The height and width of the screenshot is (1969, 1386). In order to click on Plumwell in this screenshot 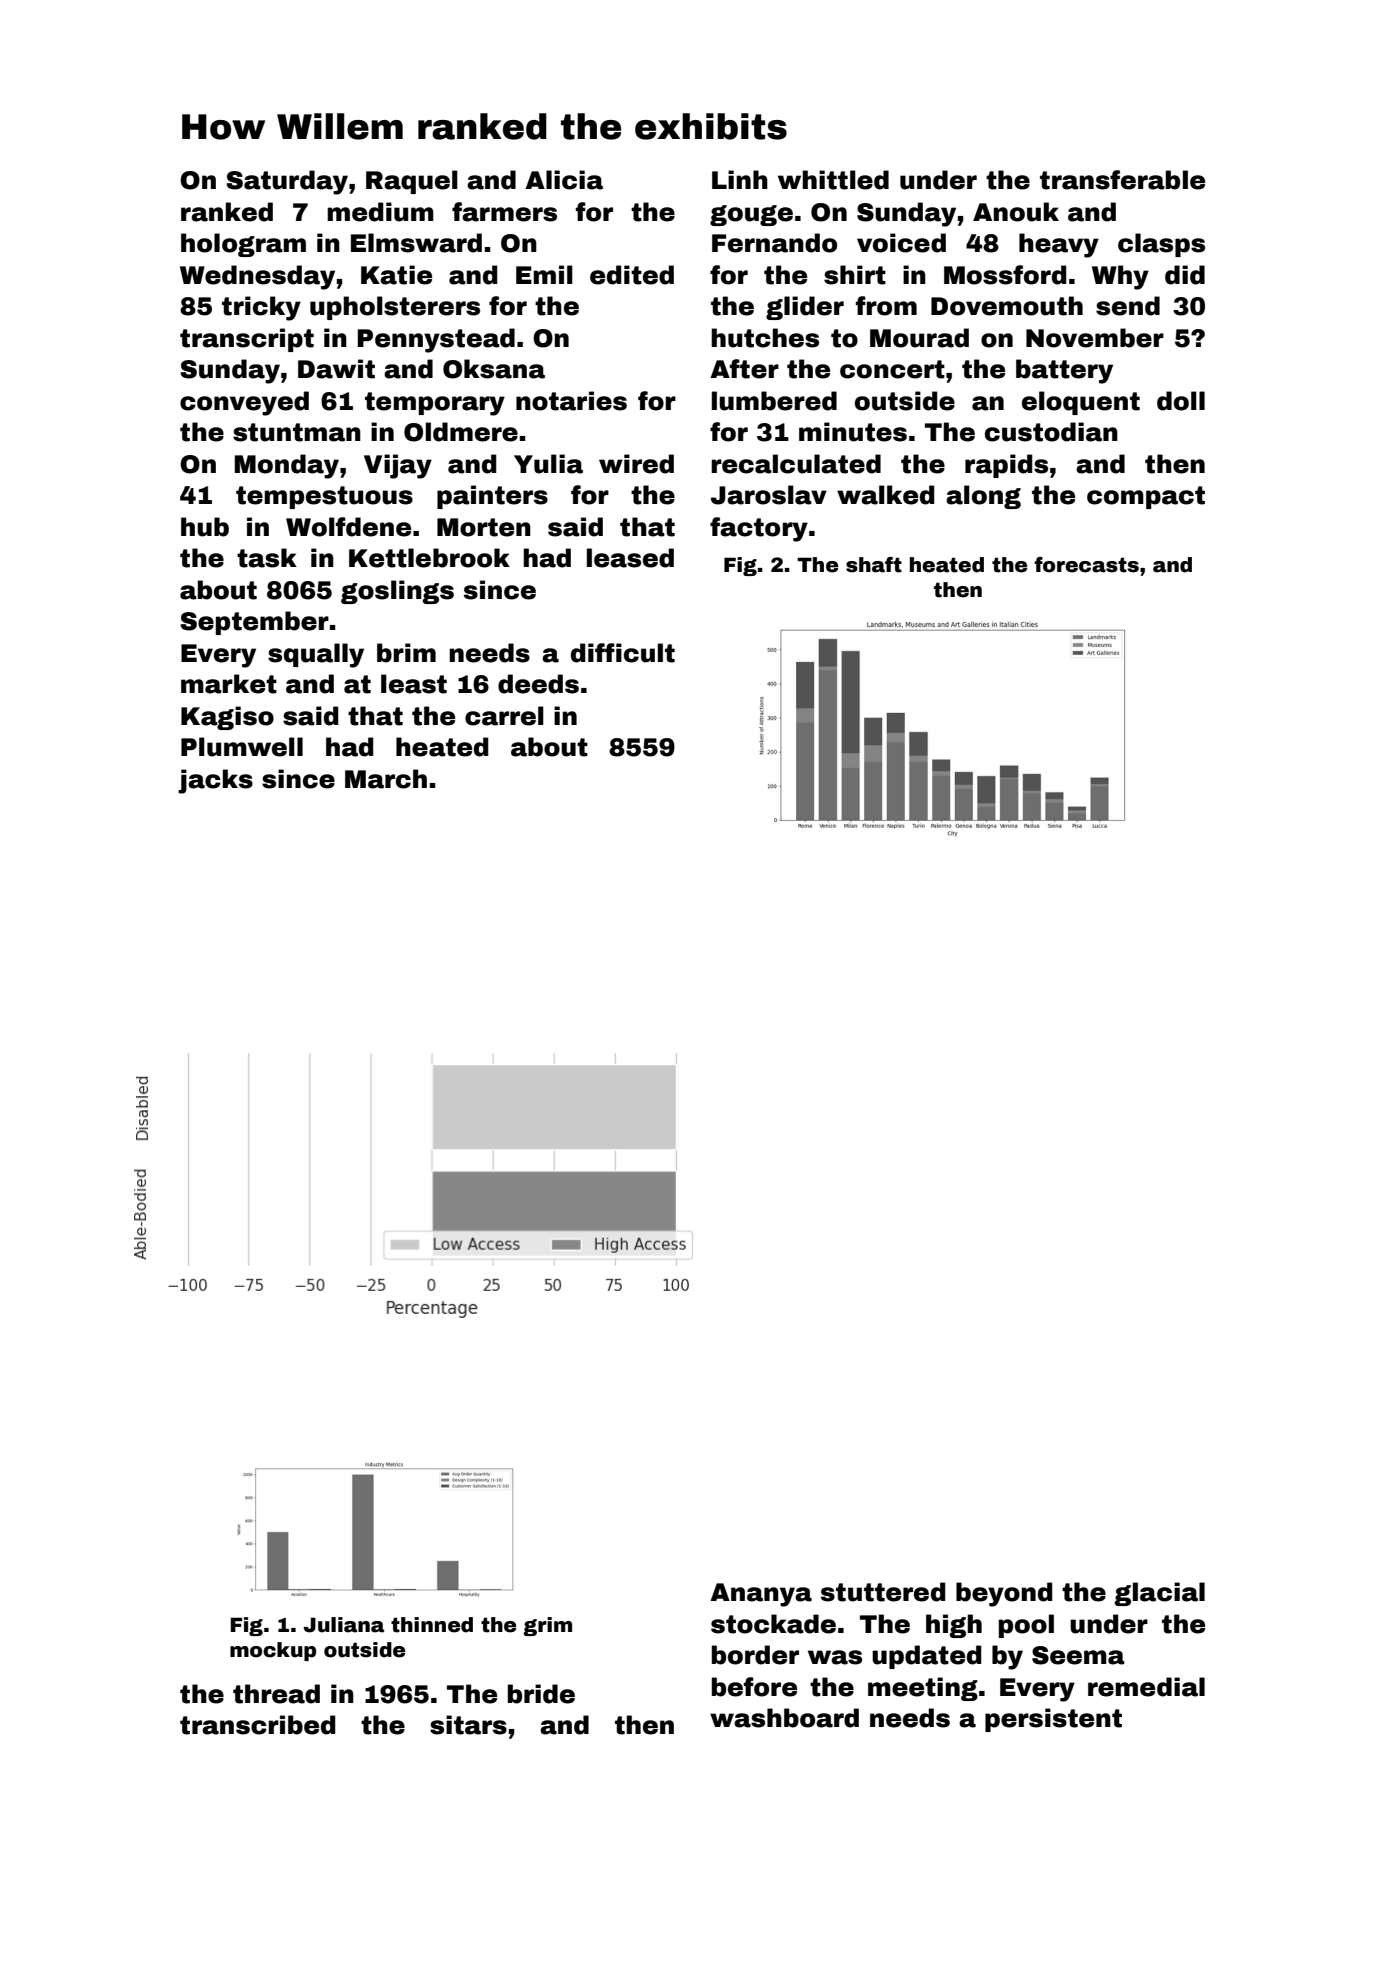, I will do `click(242, 747)`.
